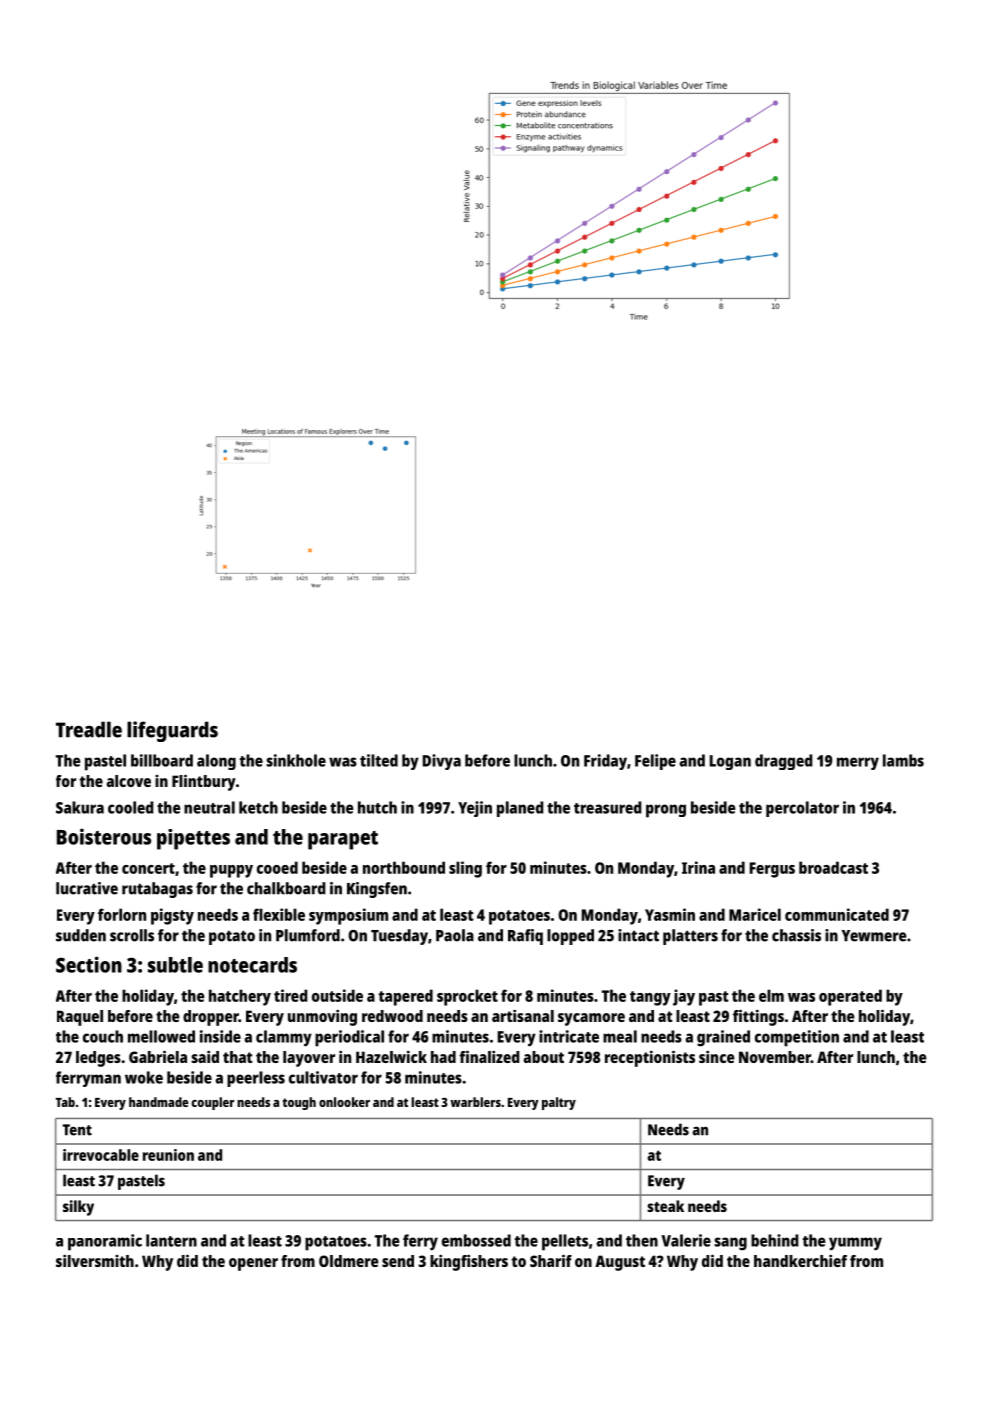 This document has height=1403, width=988. What do you see at coordinates (797, 1038) in the document?
I see `competition` at bounding box center [797, 1038].
